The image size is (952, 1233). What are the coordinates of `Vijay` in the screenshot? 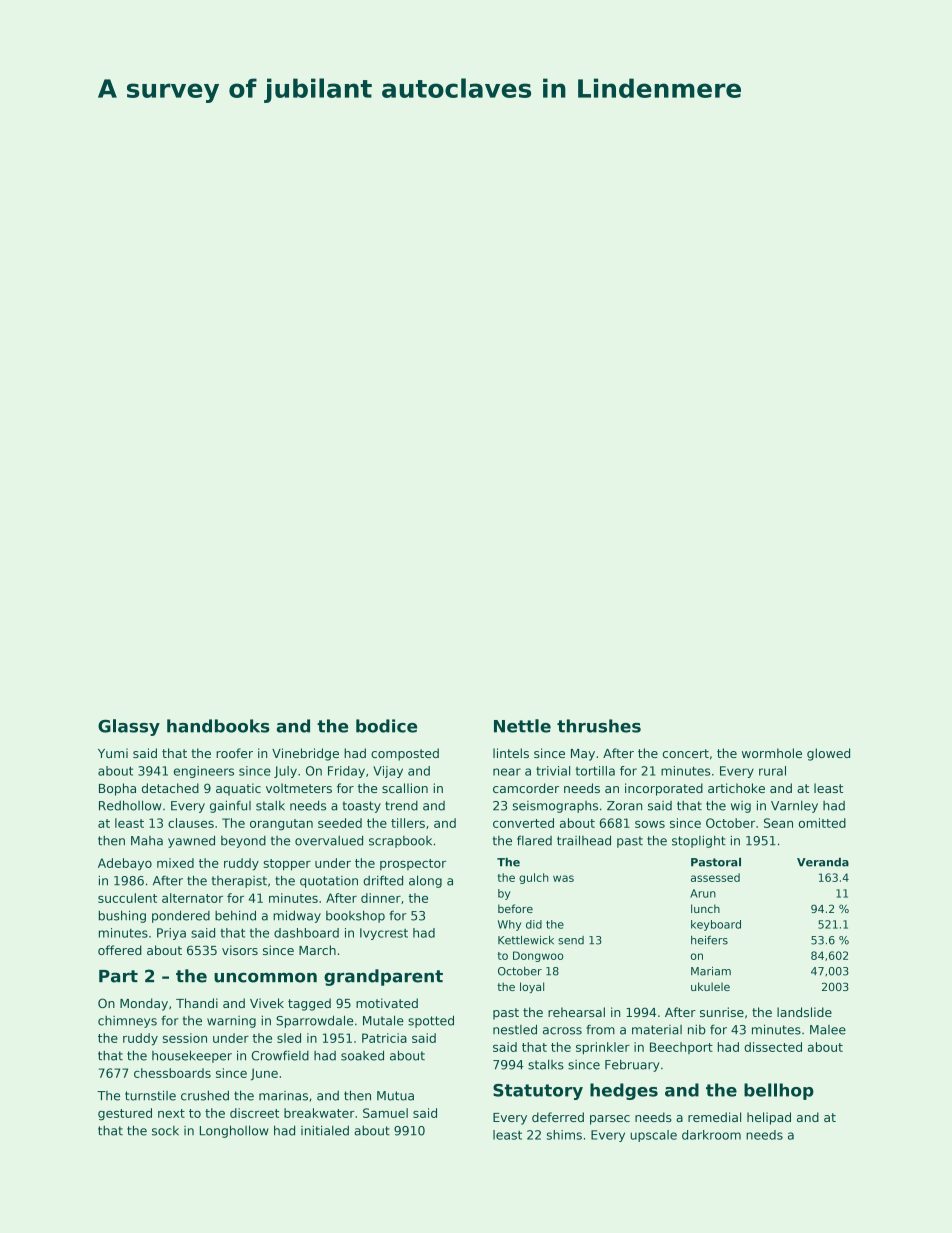 It's located at (388, 772).
